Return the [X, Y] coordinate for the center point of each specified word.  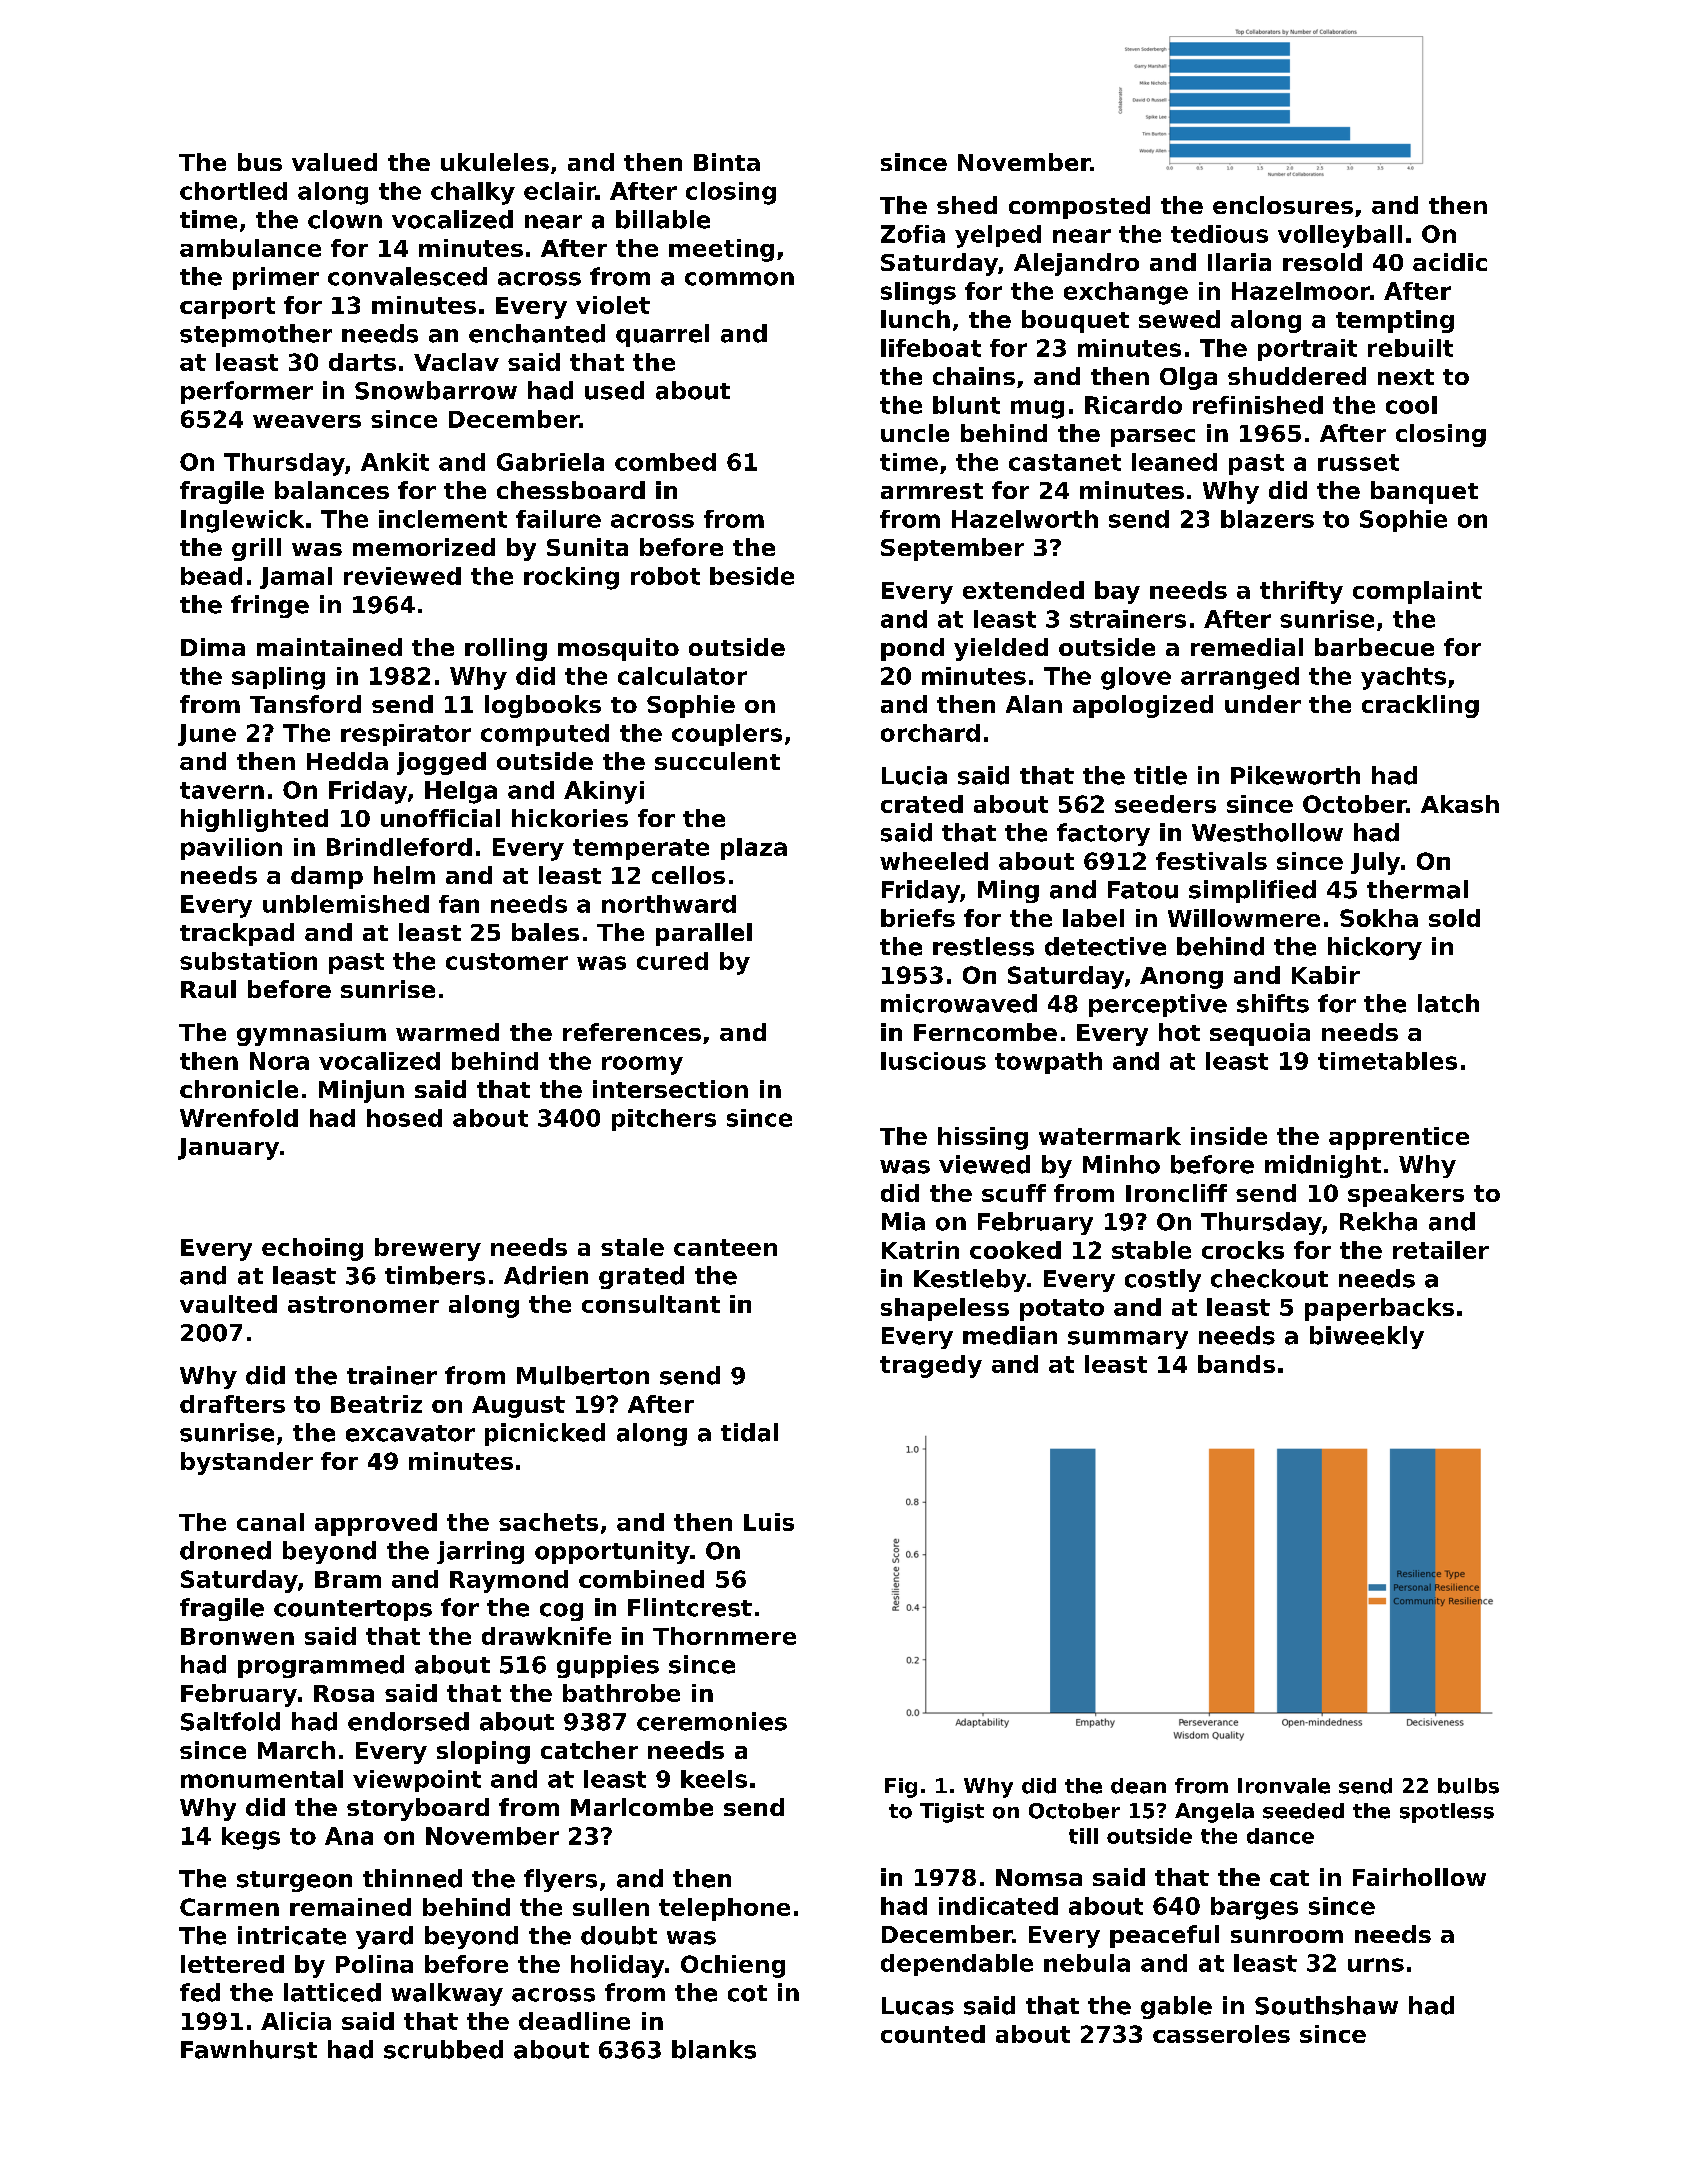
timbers [435, 1275]
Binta [727, 162]
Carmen [229, 1907]
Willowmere [1244, 918]
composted [1079, 207]
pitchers [664, 1120]
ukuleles [495, 162]
